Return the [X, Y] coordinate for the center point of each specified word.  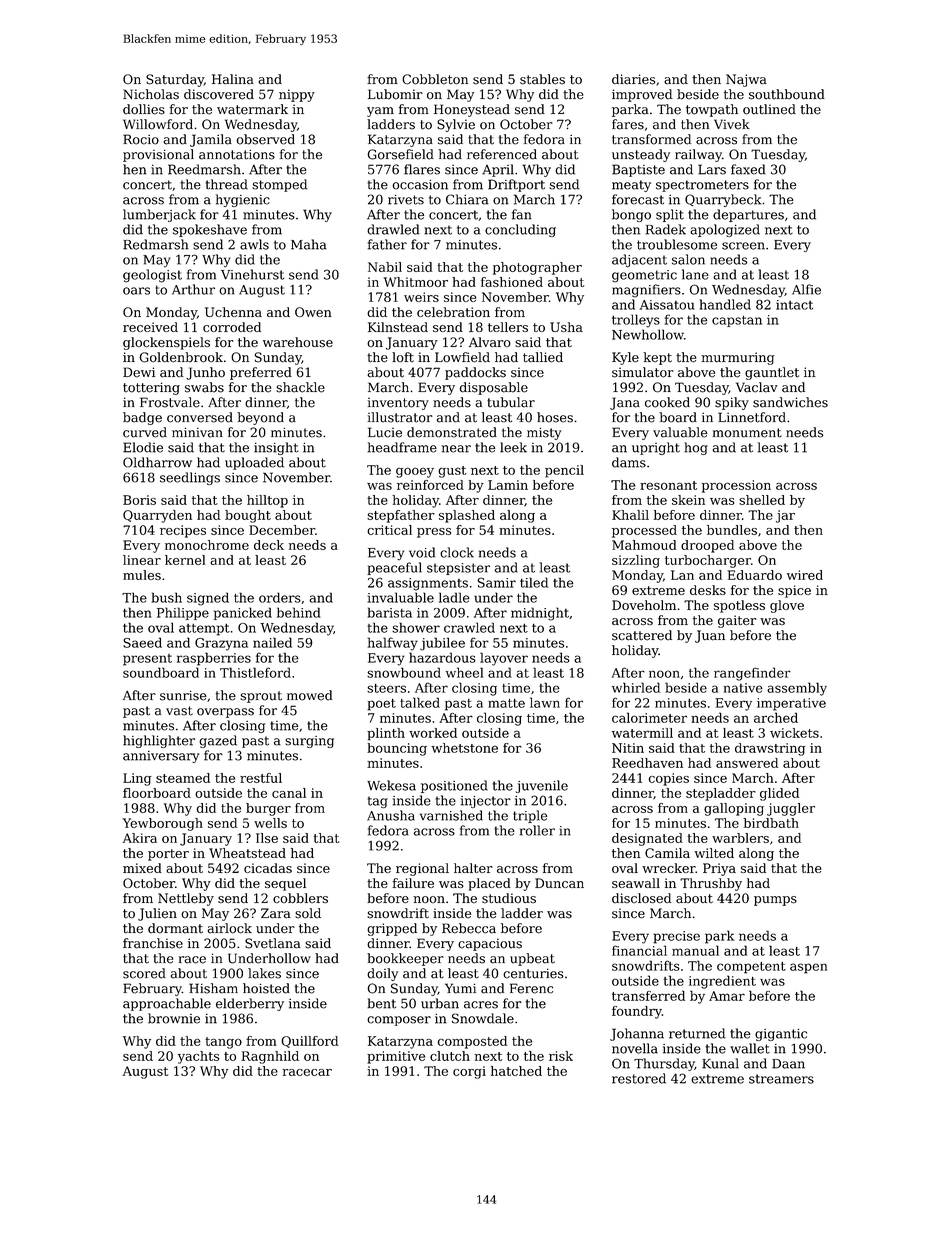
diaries [633, 79]
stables [542, 79]
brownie [174, 1018]
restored [639, 1078]
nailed [272, 642]
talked [420, 702]
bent [381, 1003]
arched [776, 717]
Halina [233, 79]
